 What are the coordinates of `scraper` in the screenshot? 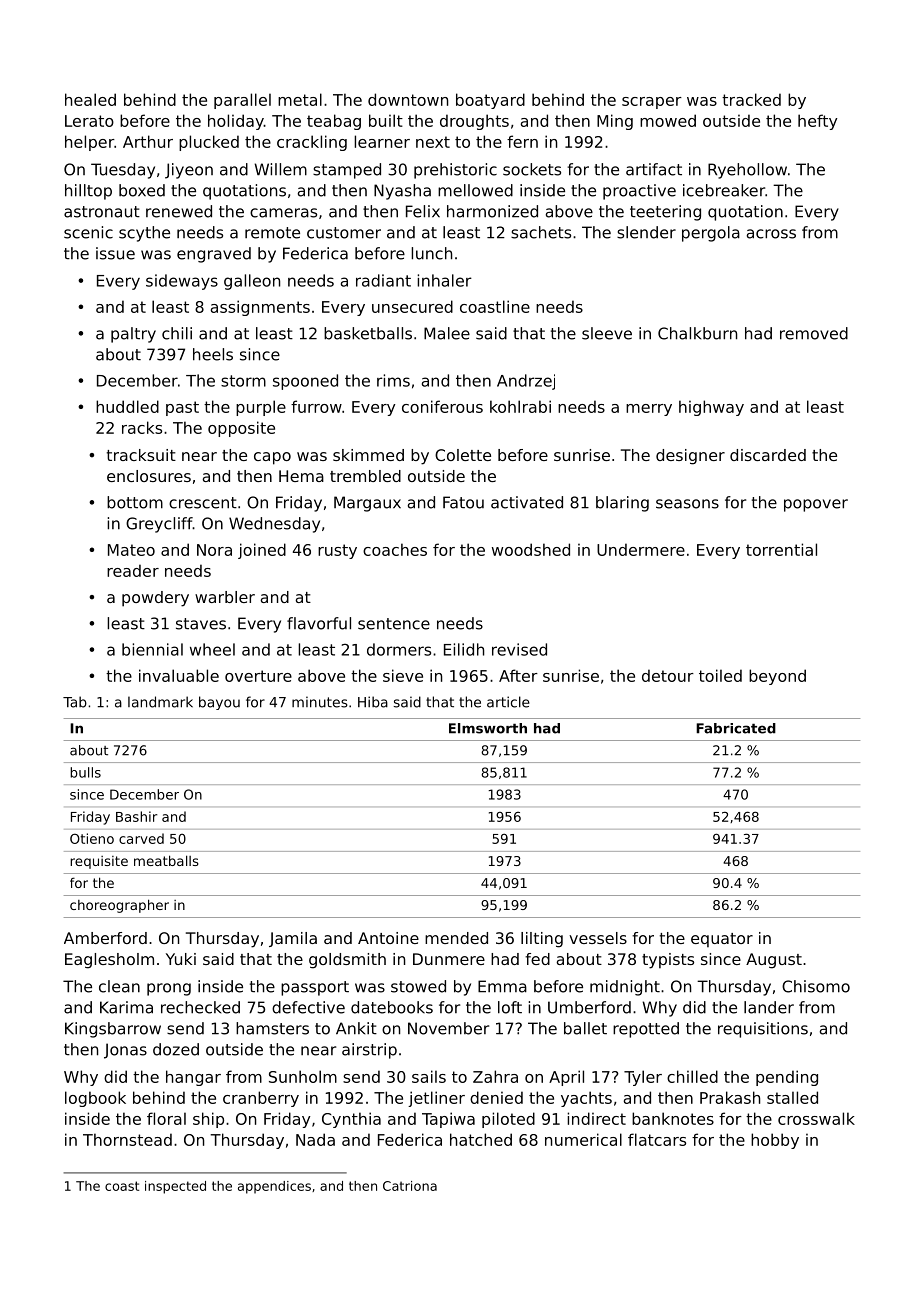 It's located at (652, 103).
